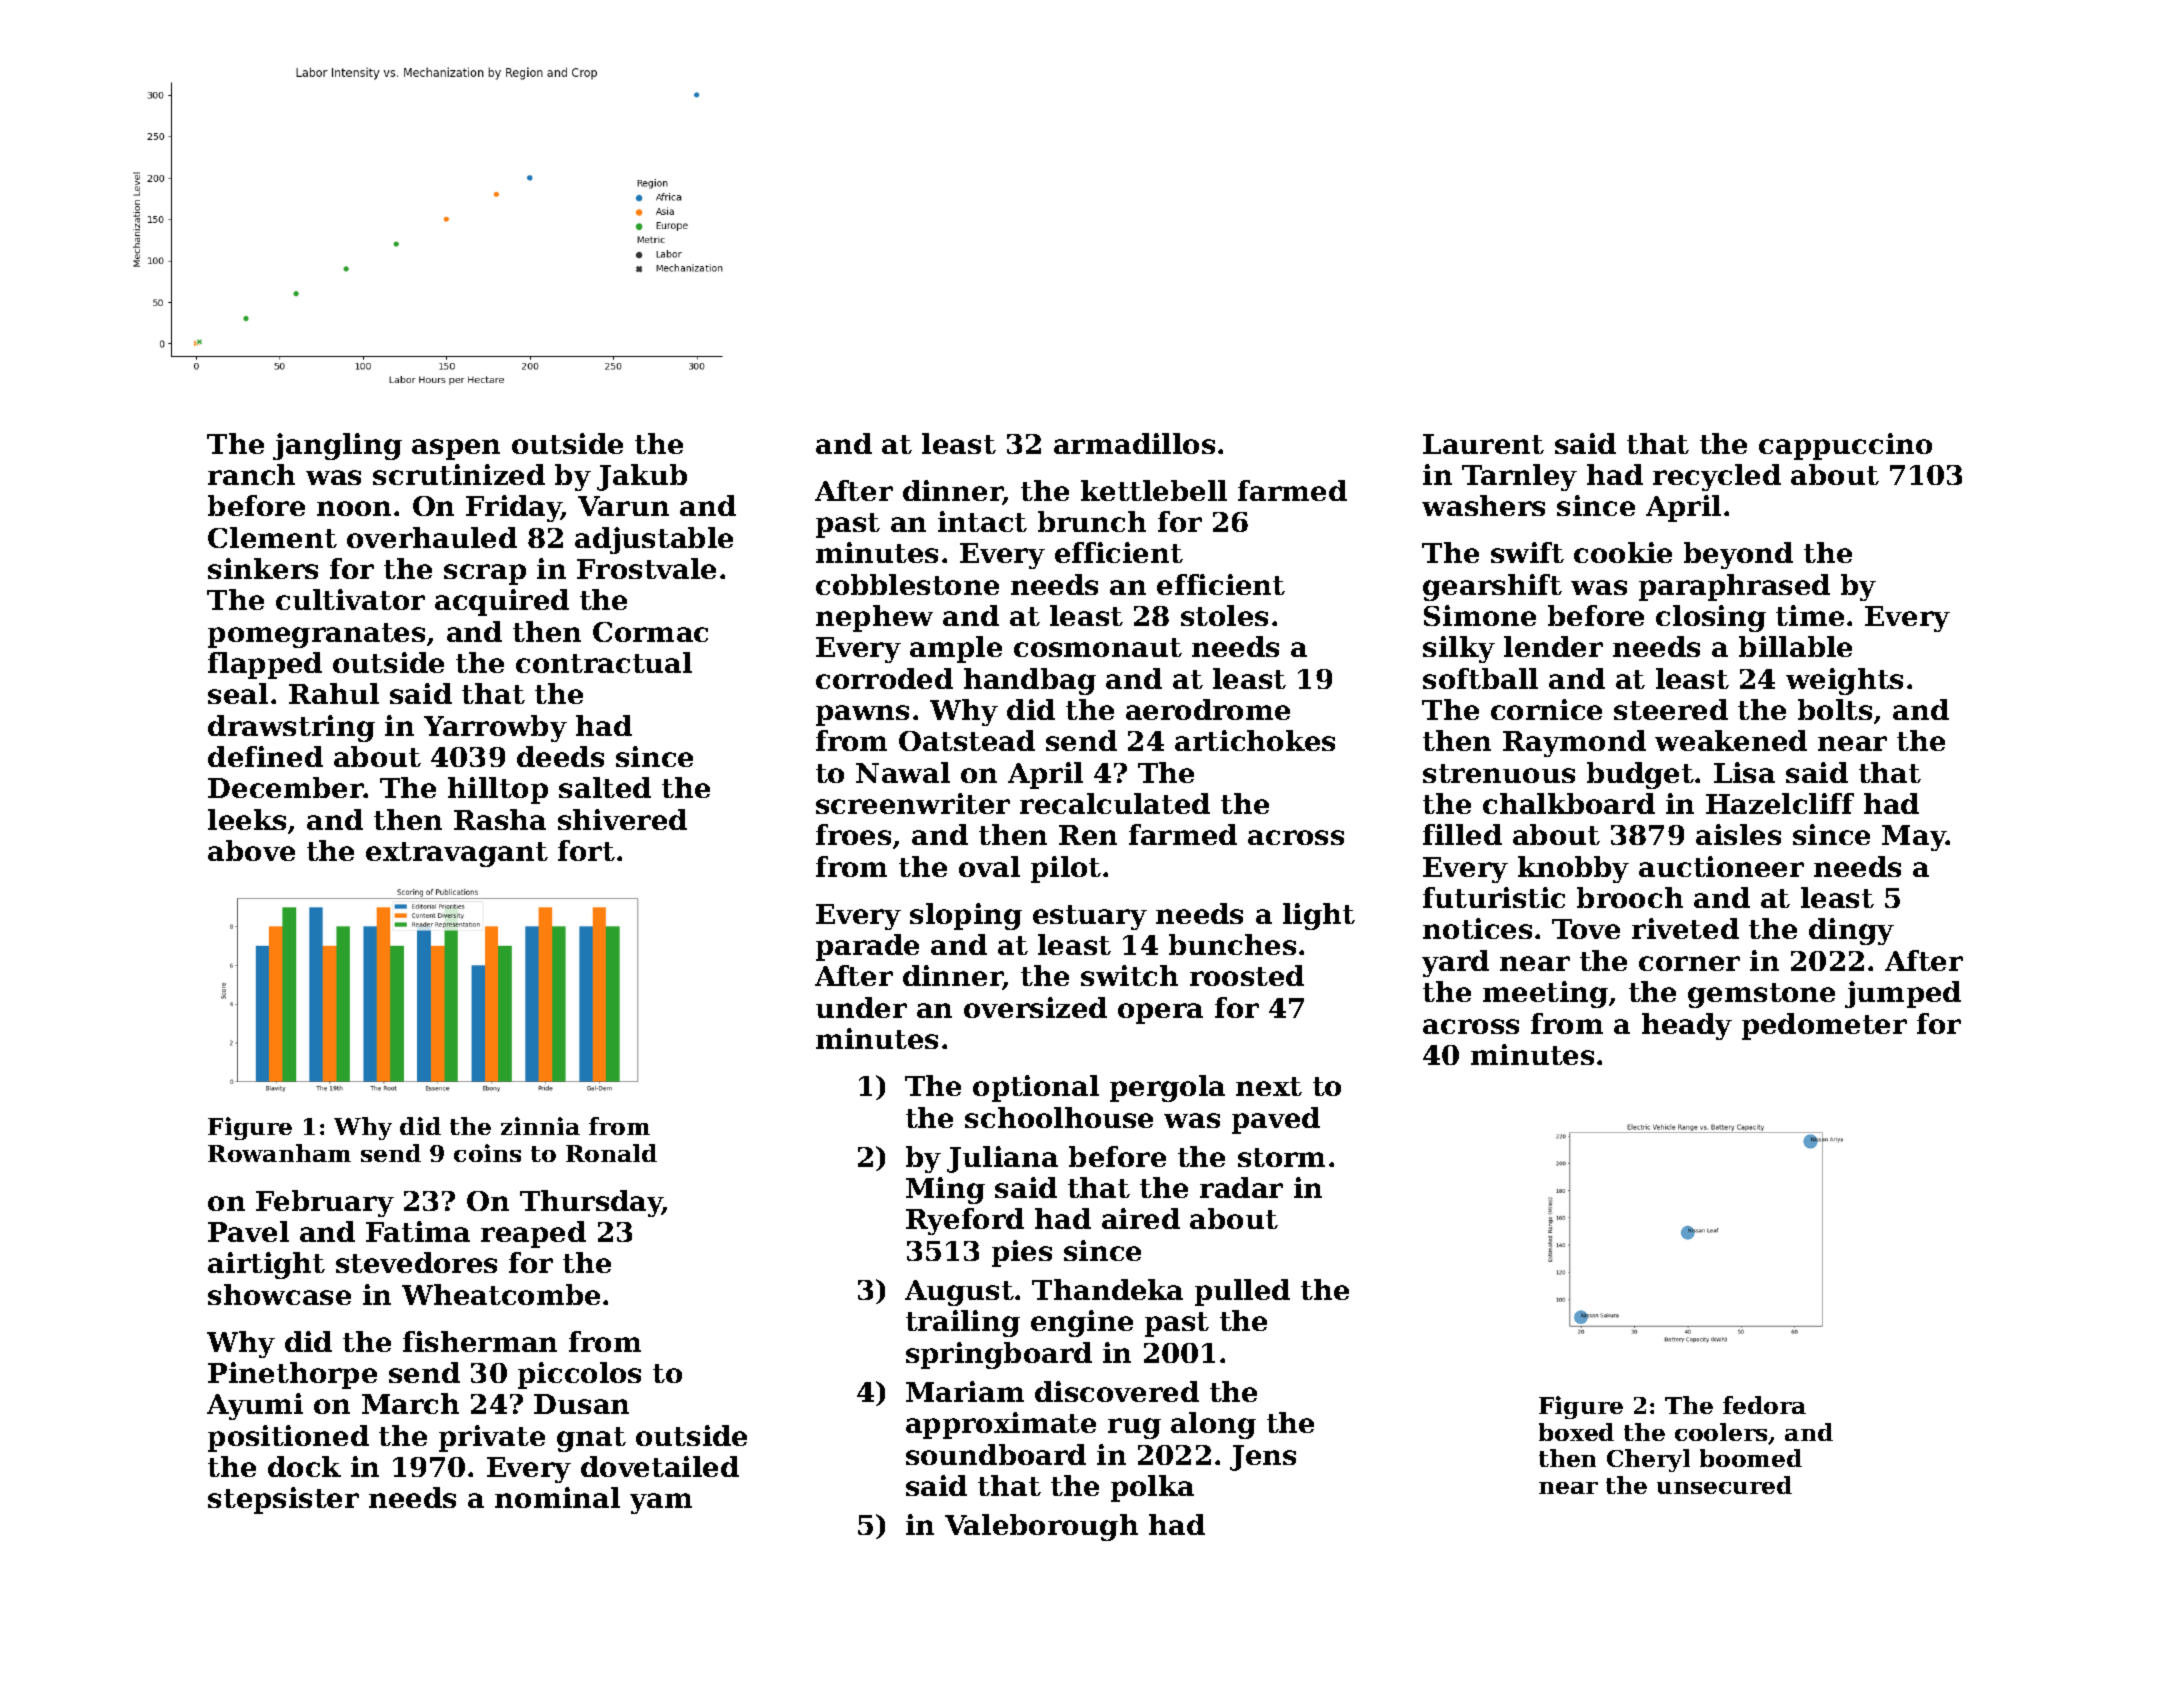 Image resolution: width=2178 pixels, height=1683 pixels. What do you see at coordinates (1845, 446) in the screenshot?
I see `cappuccino` at bounding box center [1845, 446].
